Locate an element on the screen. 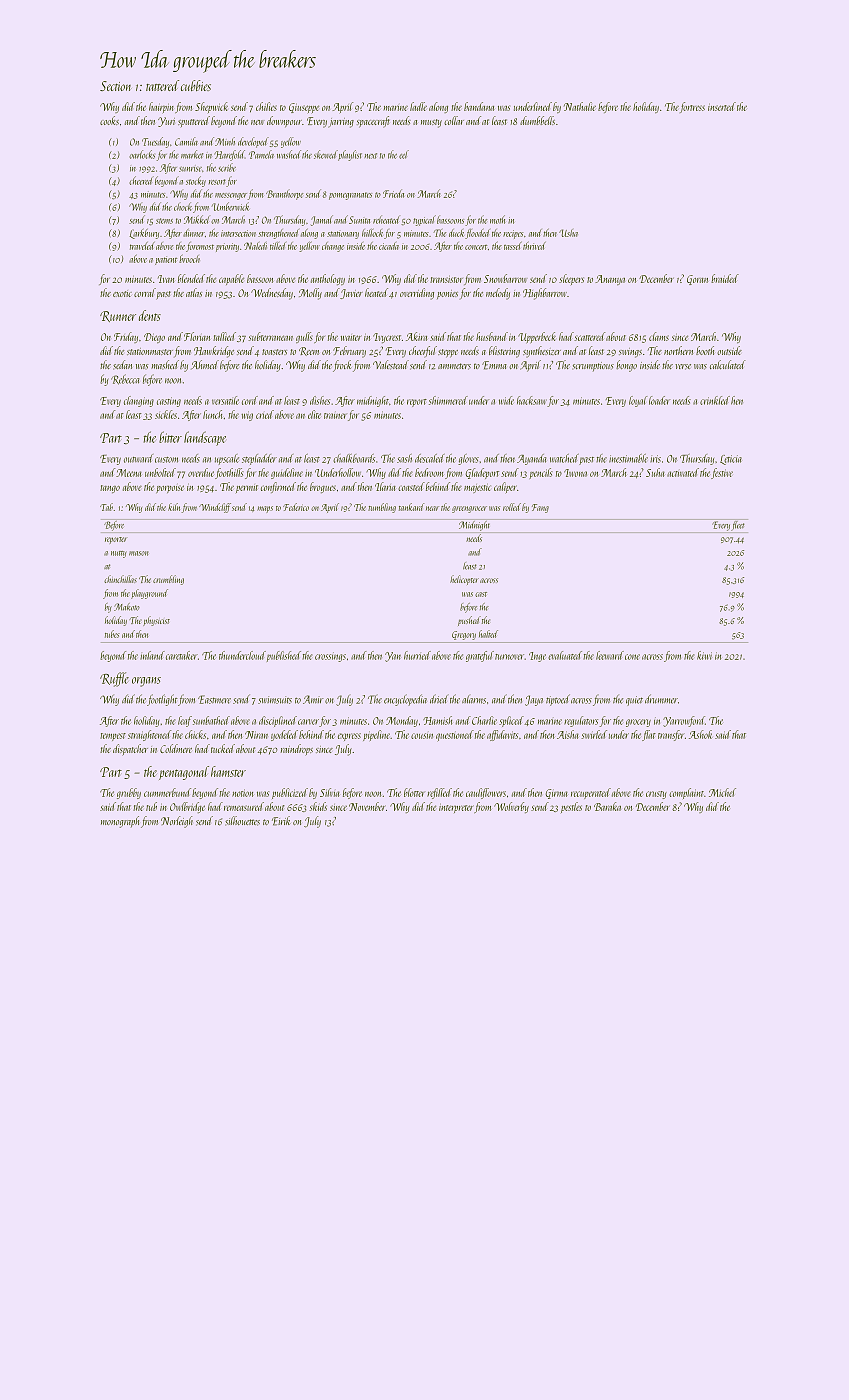 The height and width of the screenshot is (1400, 849). monograph is located at coordinates (120, 822).
